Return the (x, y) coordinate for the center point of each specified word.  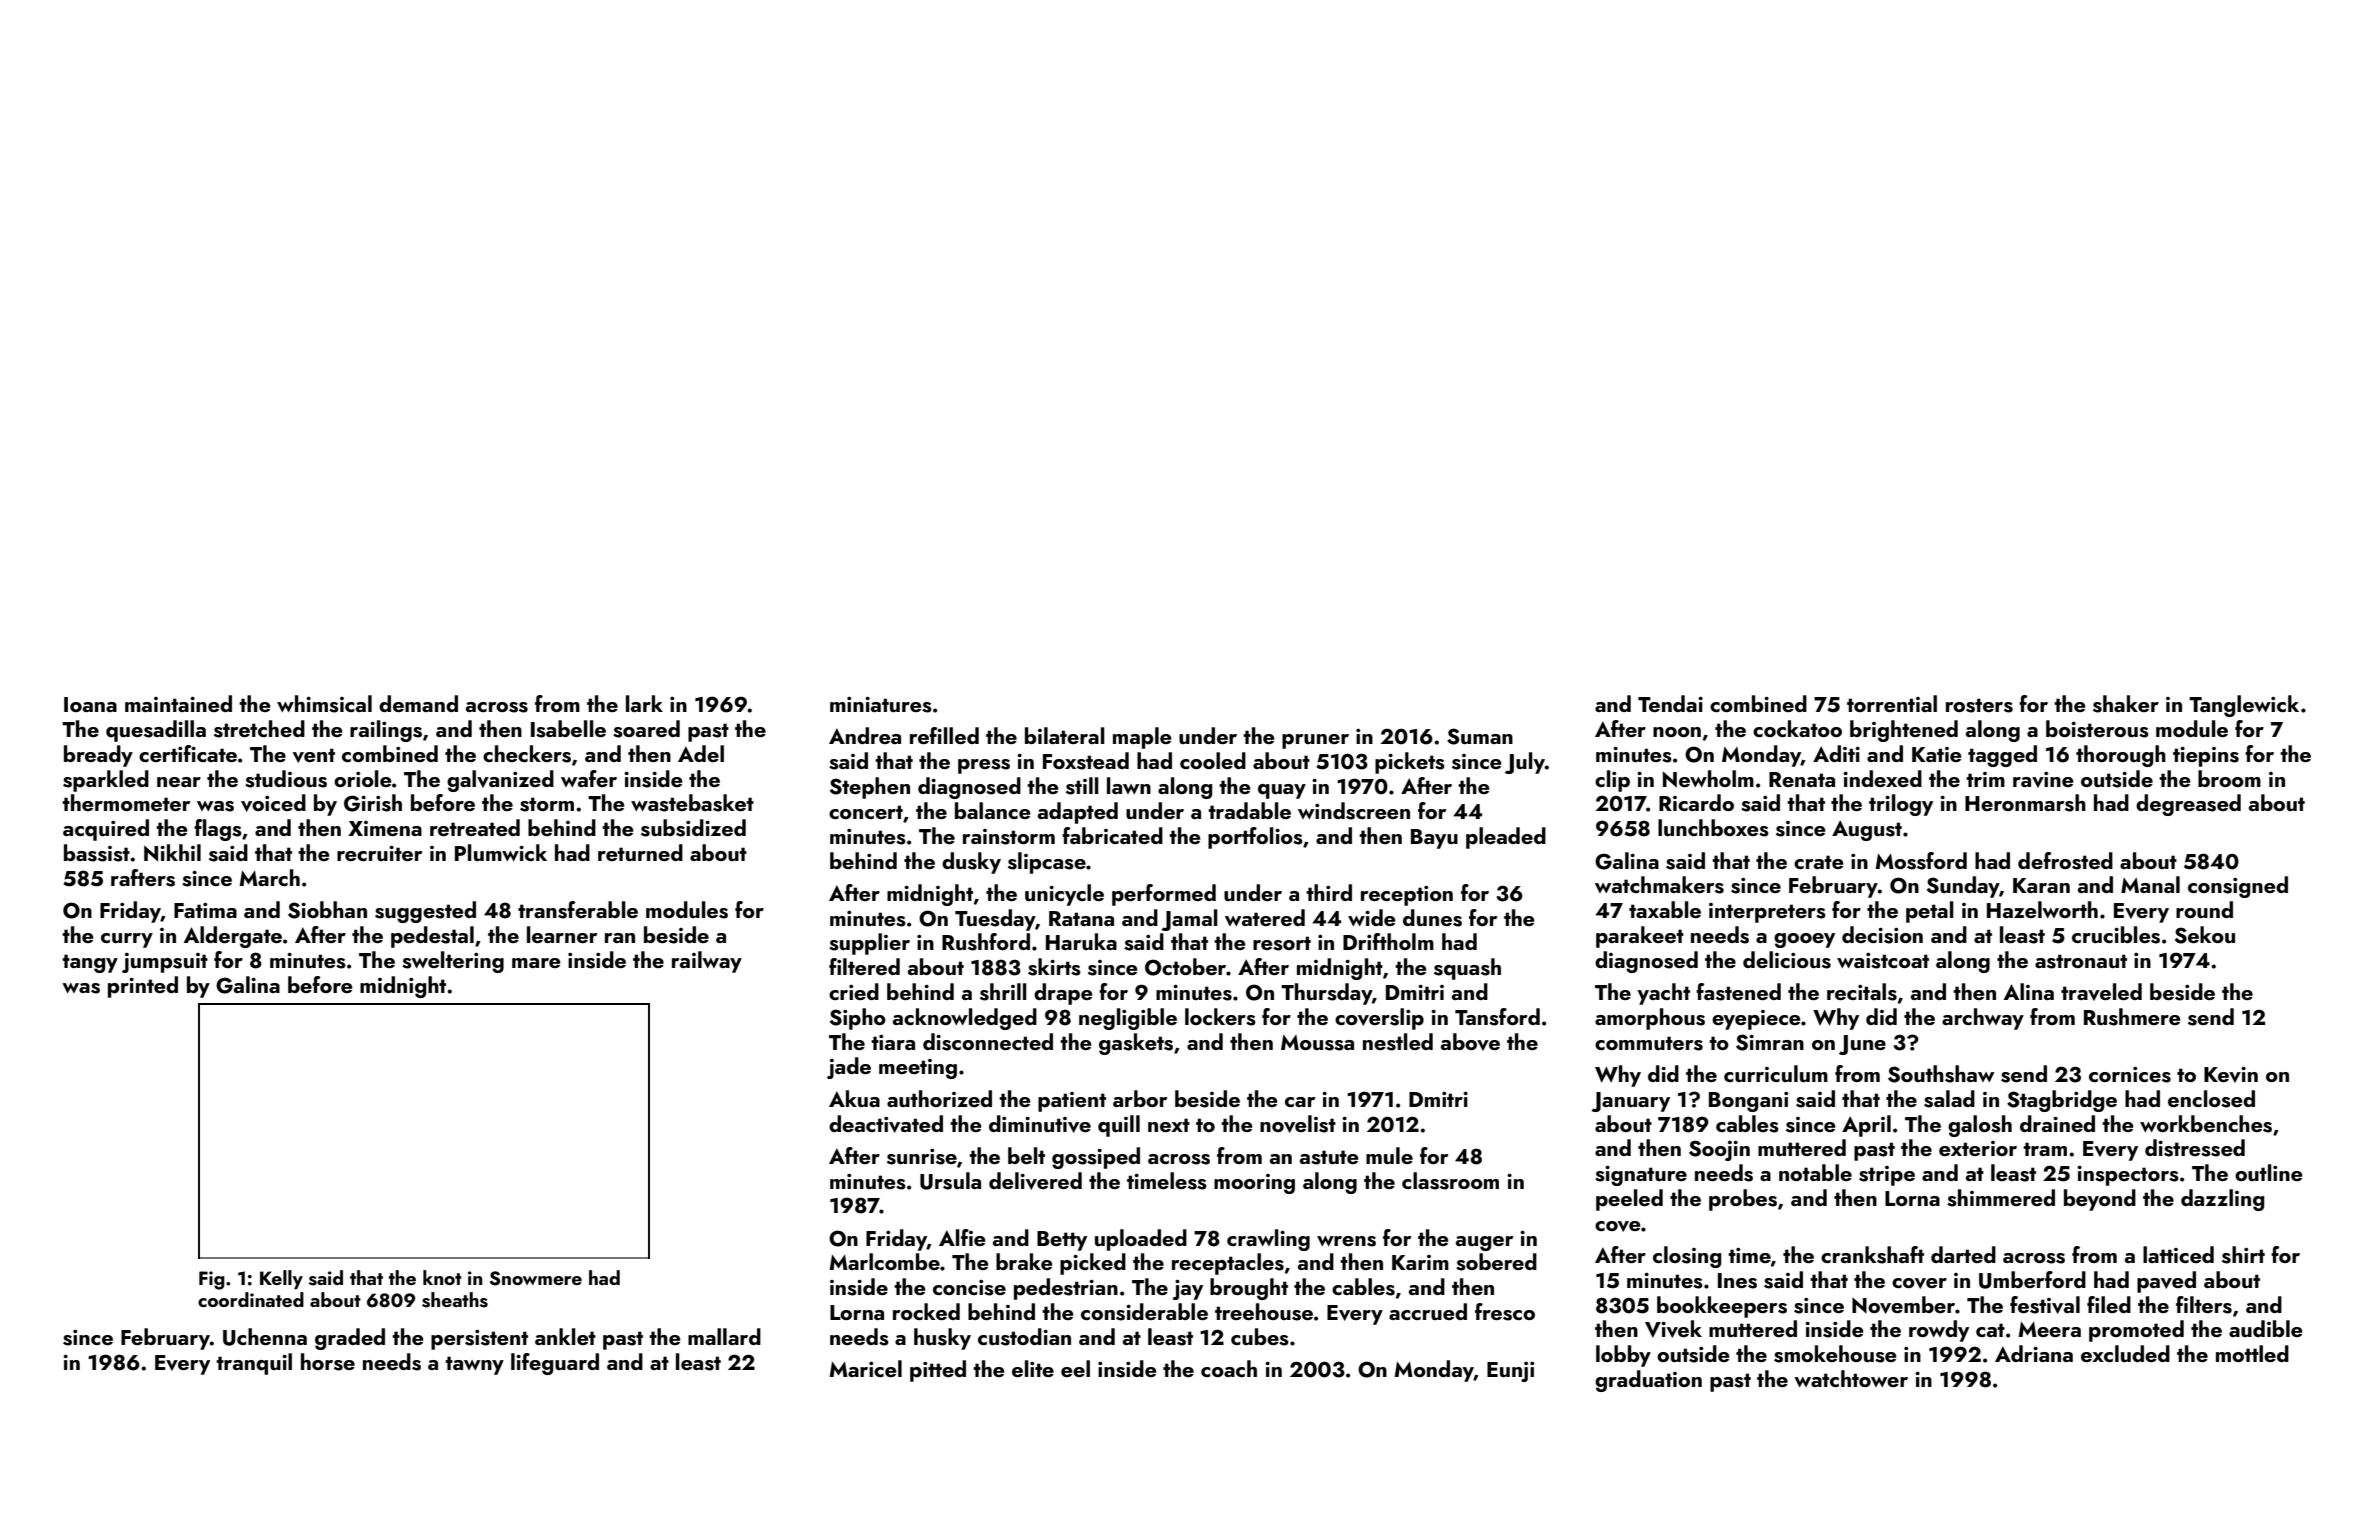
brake (1024, 1261)
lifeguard (555, 1364)
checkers (527, 754)
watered (1265, 917)
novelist (1298, 1124)
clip (1612, 781)
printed (143, 987)
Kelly (281, 1279)
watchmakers (1659, 885)
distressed (2195, 1148)
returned (640, 852)
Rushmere (2132, 1017)
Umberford (2032, 1280)
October (1185, 967)
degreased (2188, 805)
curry (127, 940)
